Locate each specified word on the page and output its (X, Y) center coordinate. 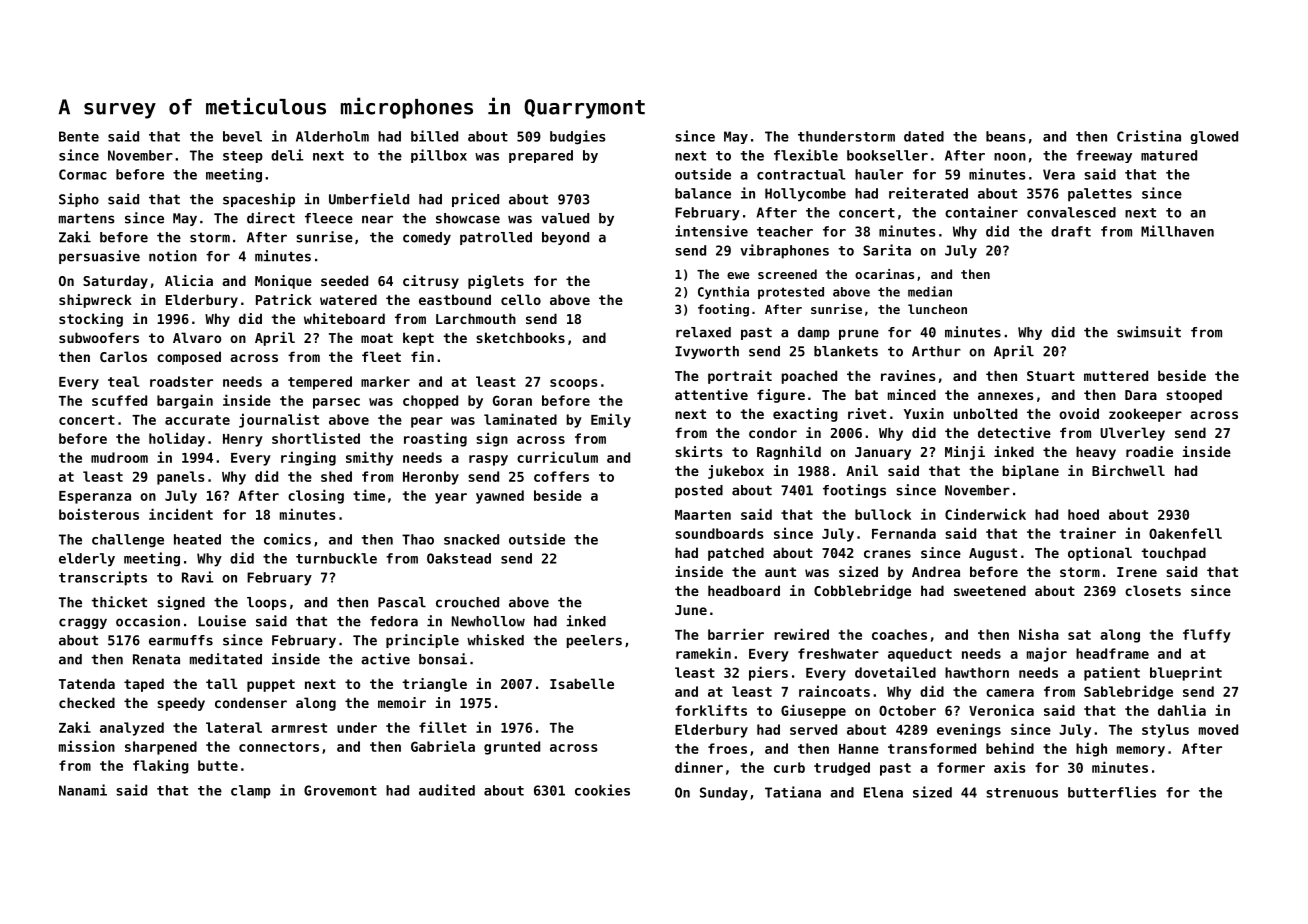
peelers (594, 641)
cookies (602, 790)
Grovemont (340, 790)
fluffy (1207, 636)
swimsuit (1149, 332)
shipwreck (95, 301)
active (385, 659)
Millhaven (1177, 231)
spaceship (259, 200)
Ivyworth (707, 352)
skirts (699, 451)
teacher (785, 231)
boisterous (99, 514)
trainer (1088, 533)
